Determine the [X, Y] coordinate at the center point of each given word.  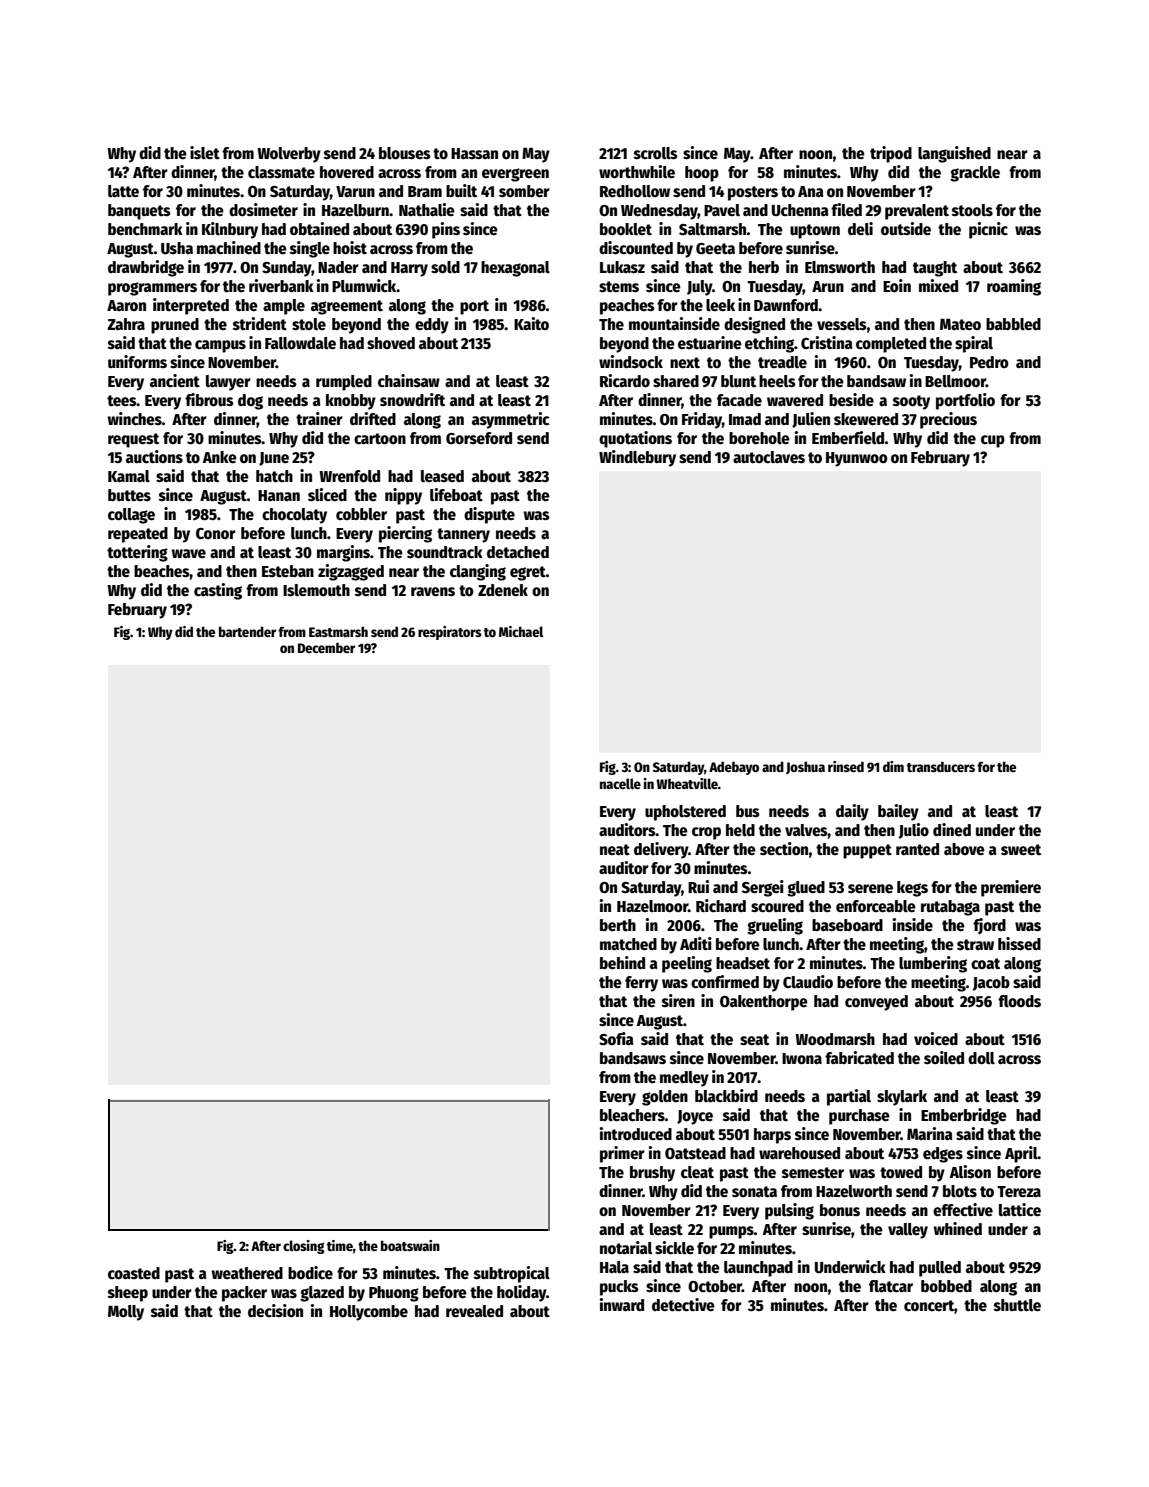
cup [993, 441]
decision [275, 1310]
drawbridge [146, 268]
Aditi [696, 943]
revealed [474, 1311]
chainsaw [409, 380]
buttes [129, 495]
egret [528, 573]
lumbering [933, 964]
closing [304, 1247]
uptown [815, 231]
